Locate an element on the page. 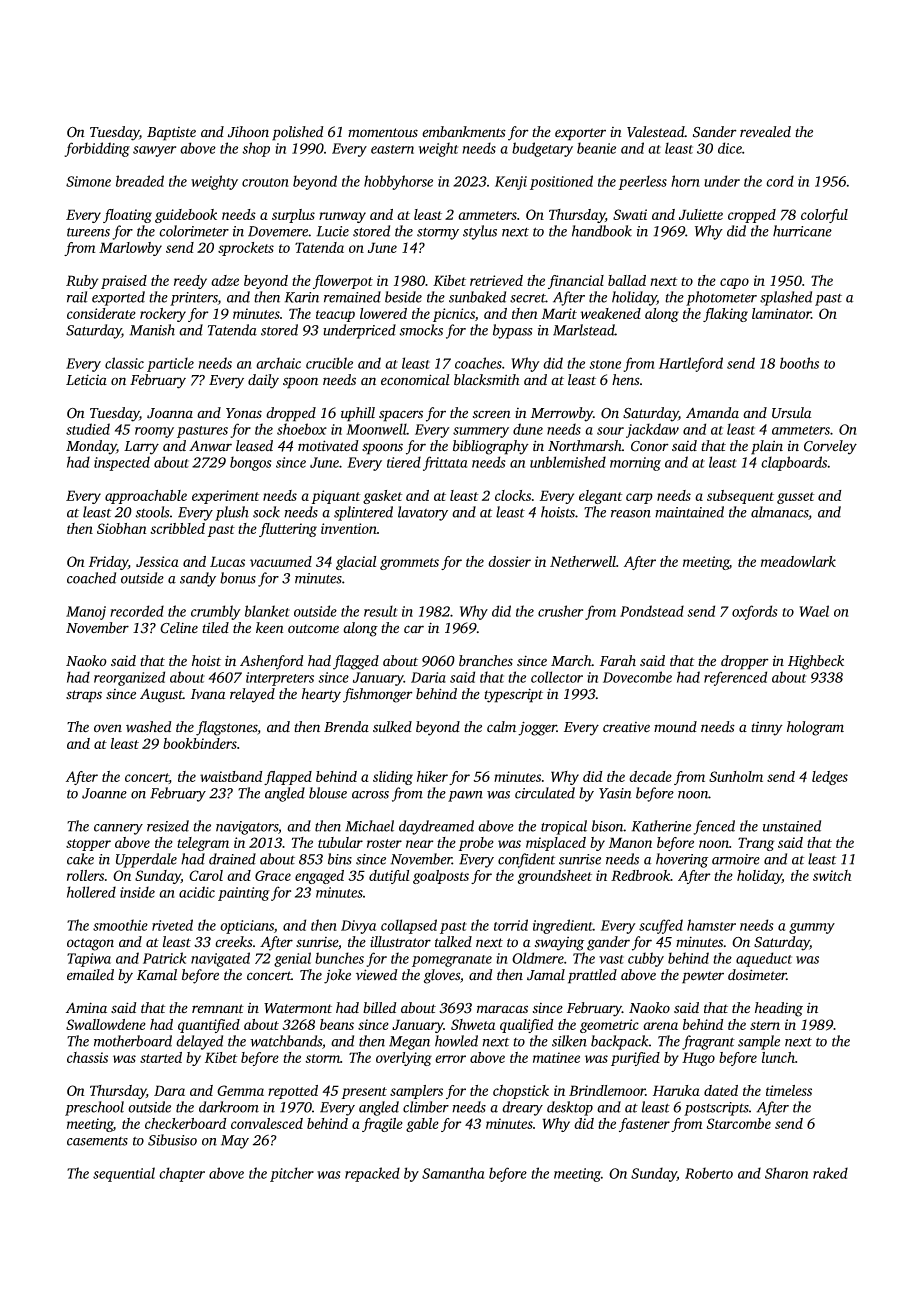 This page has width=924, height=1308. sequential is located at coordinates (124, 1174).
